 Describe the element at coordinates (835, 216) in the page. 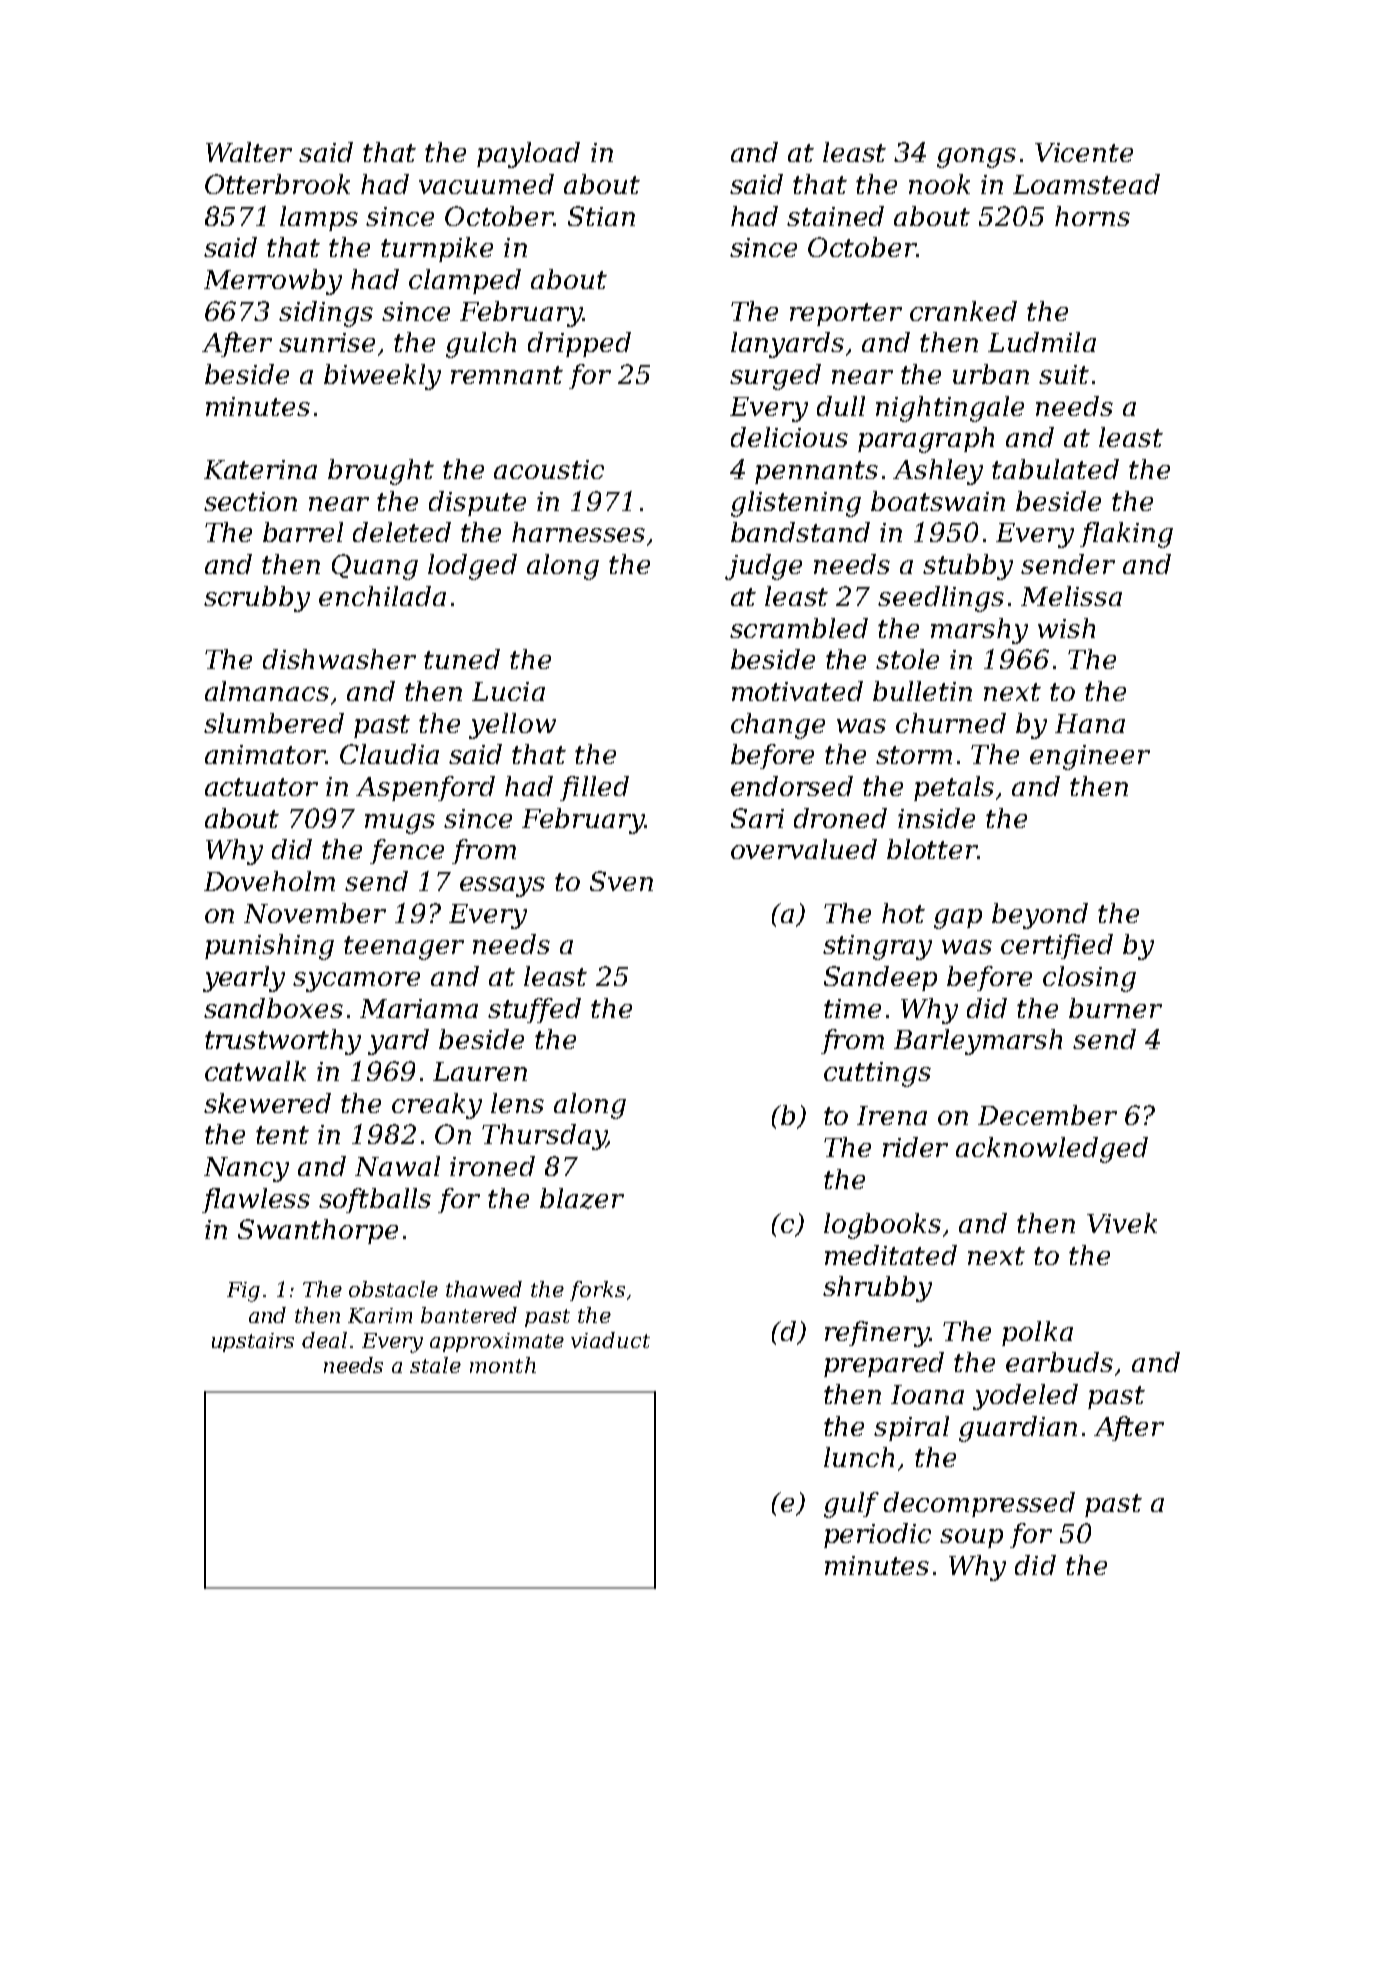

I see `stained` at that location.
